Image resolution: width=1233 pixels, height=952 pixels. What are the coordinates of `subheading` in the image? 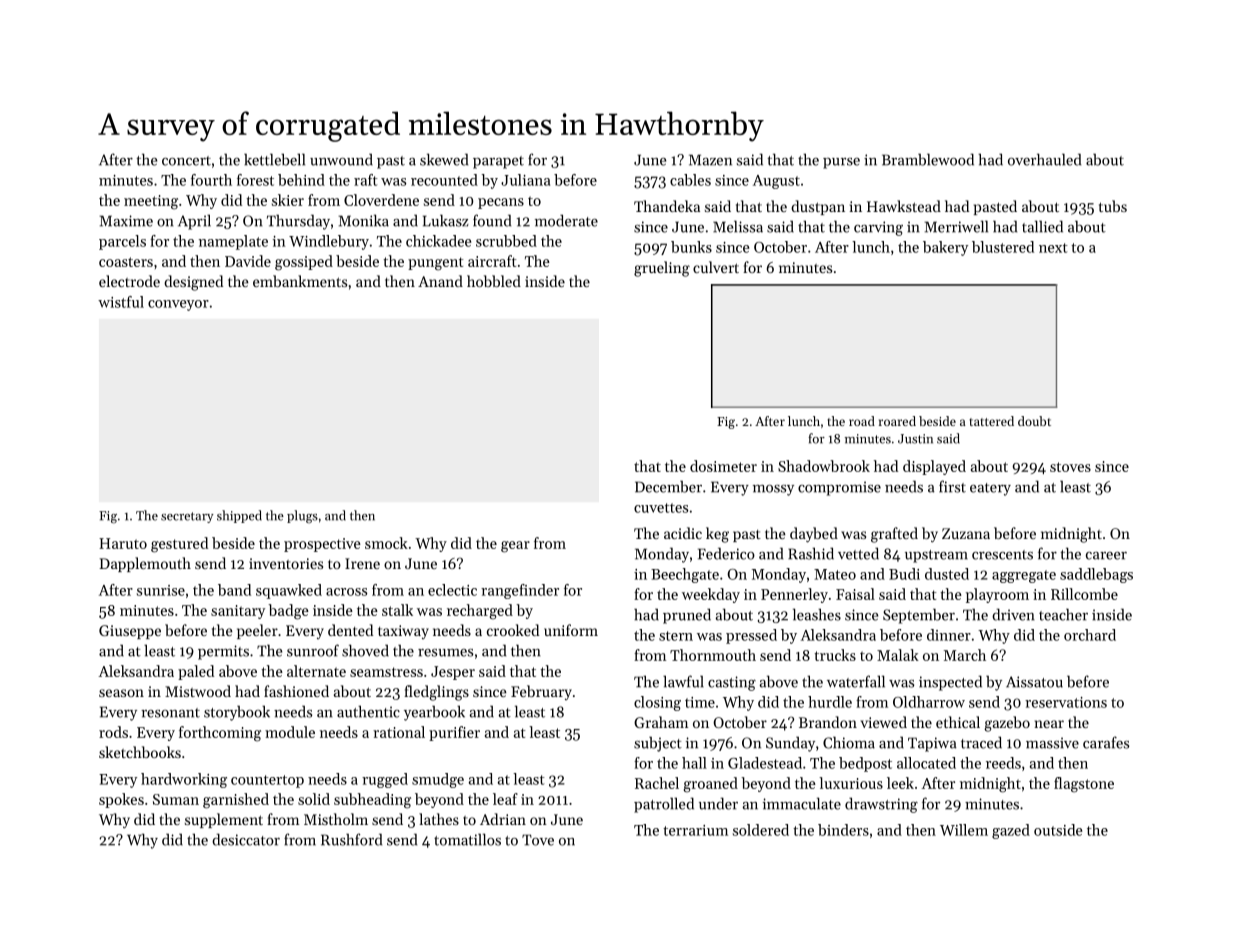 It's located at (372, 801).
